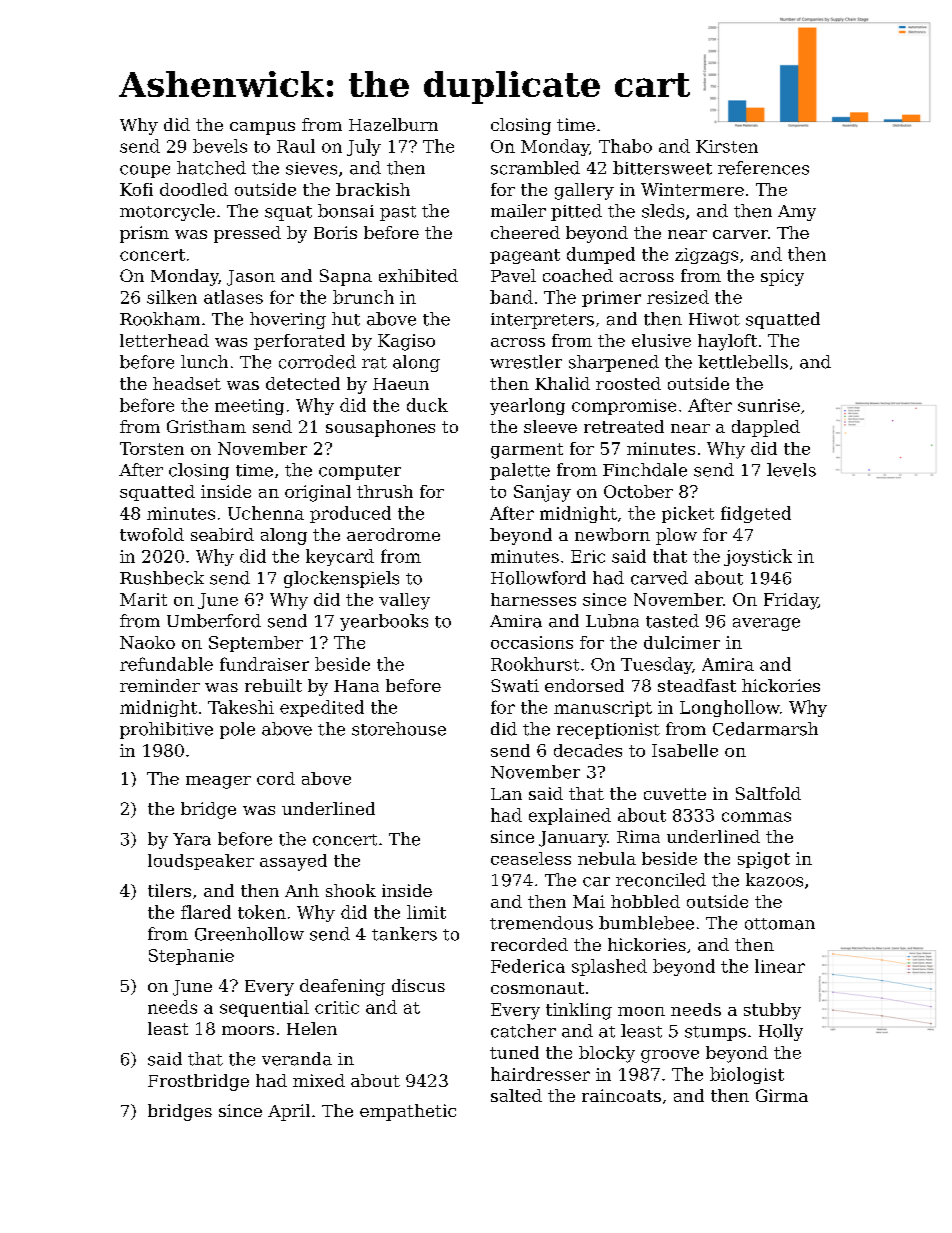  I want to click on Yara, so click(192, 839).
